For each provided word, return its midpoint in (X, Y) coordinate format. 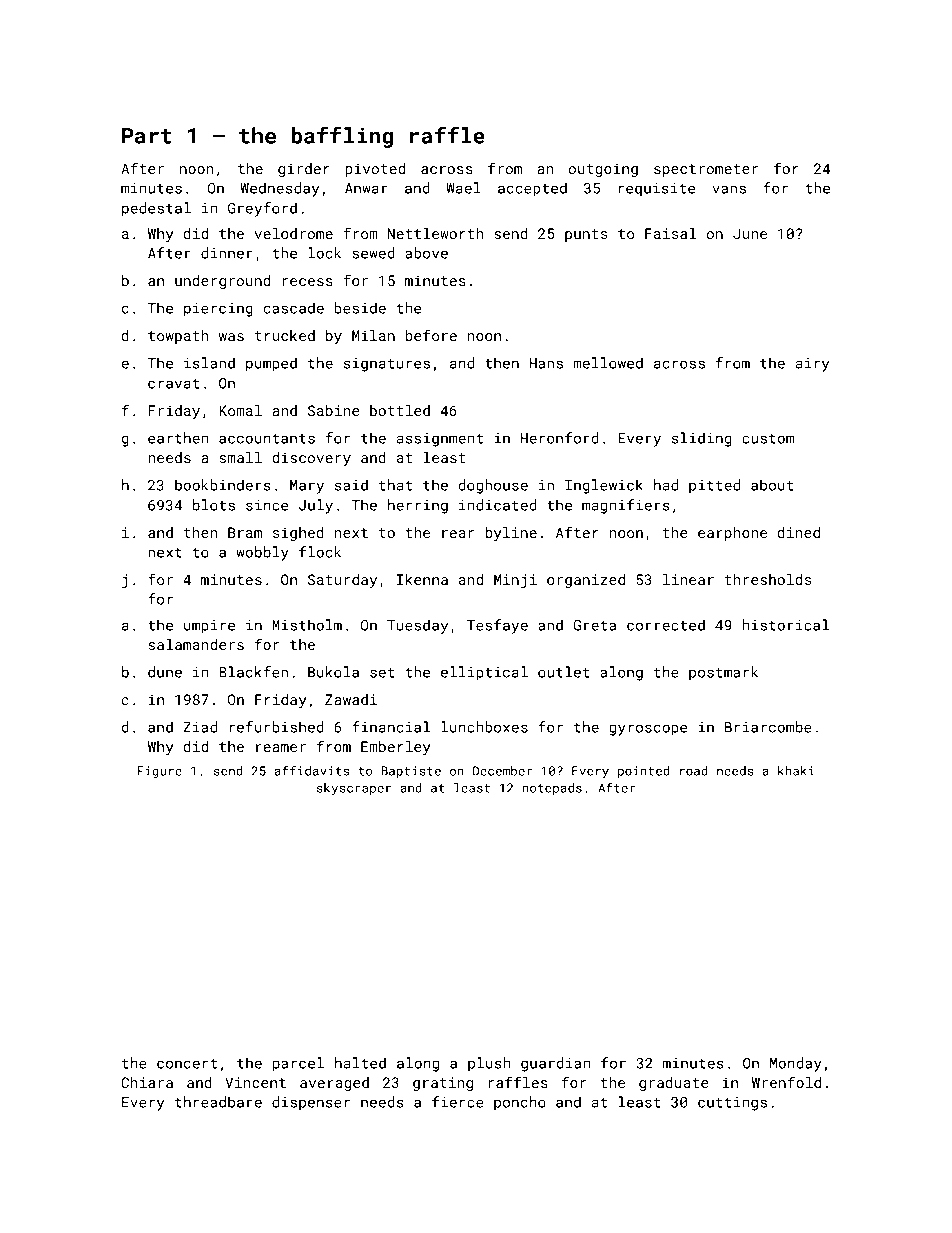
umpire (209, 627)
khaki (796, 771)
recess (307, 282)
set (382, 673)
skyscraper (354, 789)
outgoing (603, 170)
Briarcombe (768, 727)
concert (187, 1064)
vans (729, 189)
